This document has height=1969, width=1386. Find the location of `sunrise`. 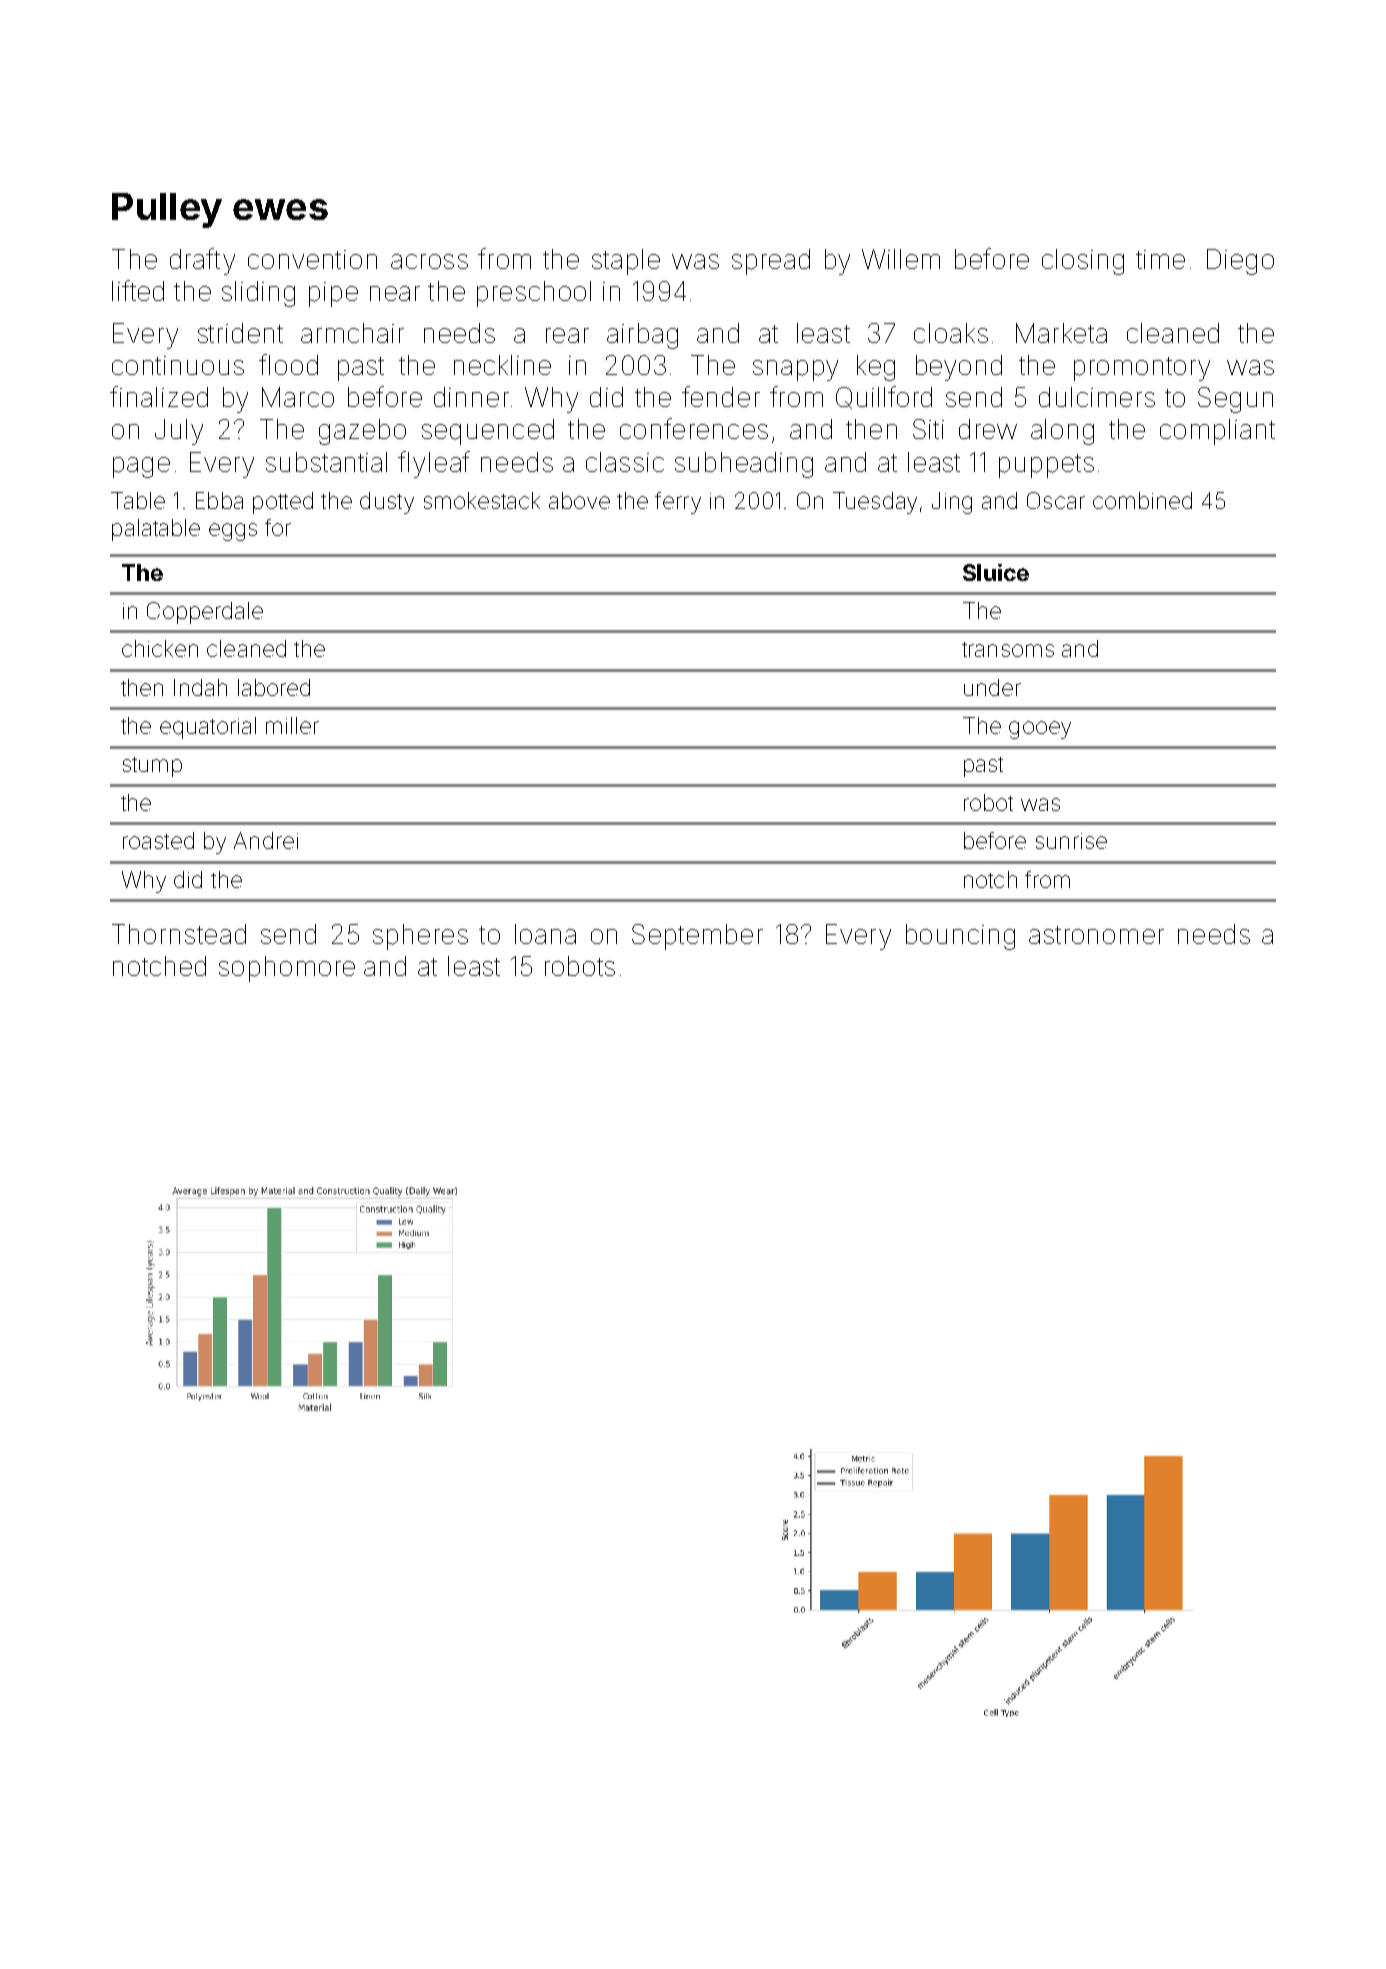

sunrise is located at coordinates (1071, 841).
